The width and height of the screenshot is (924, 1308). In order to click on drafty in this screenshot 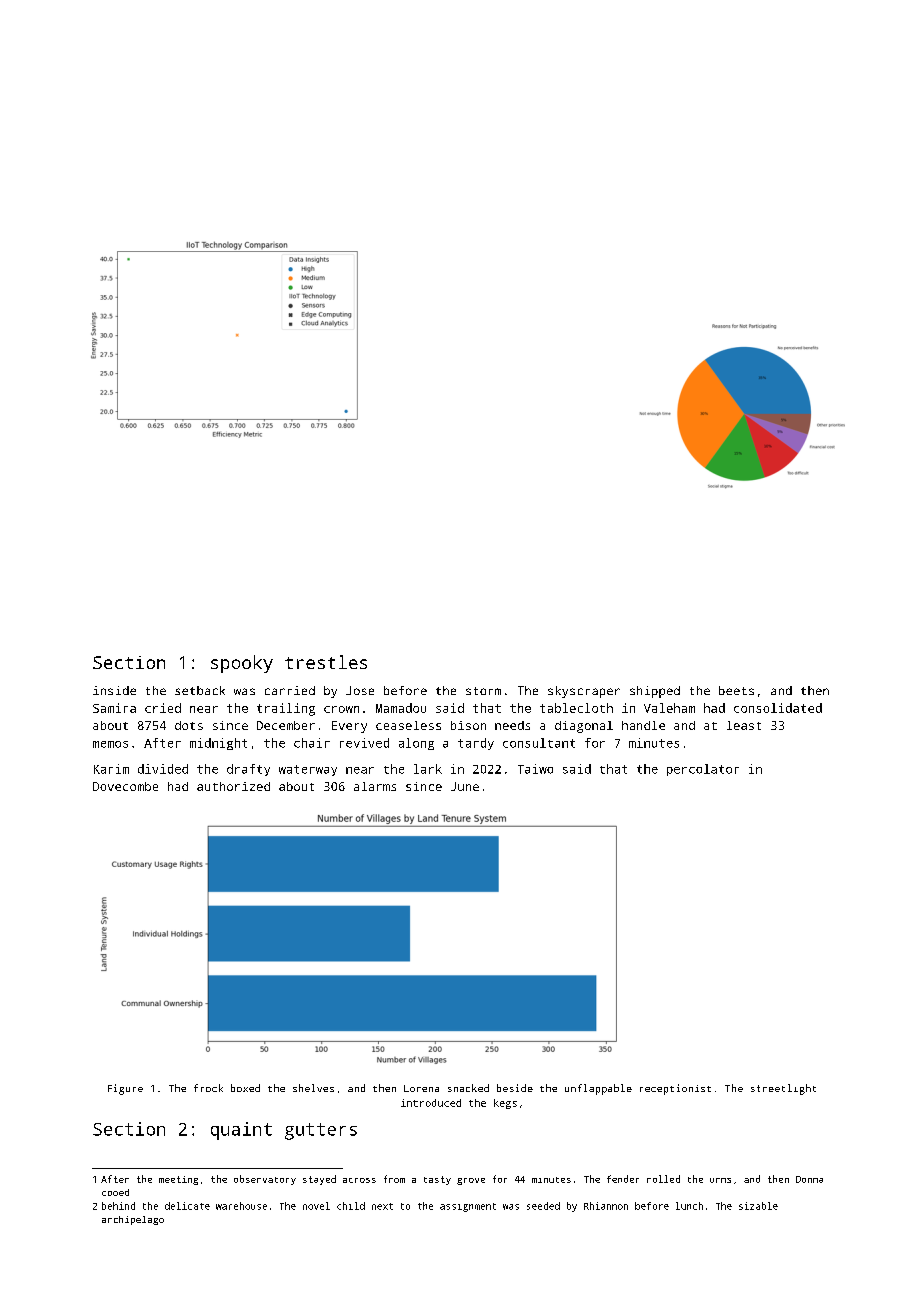, I will do `click(248, 770)`.
